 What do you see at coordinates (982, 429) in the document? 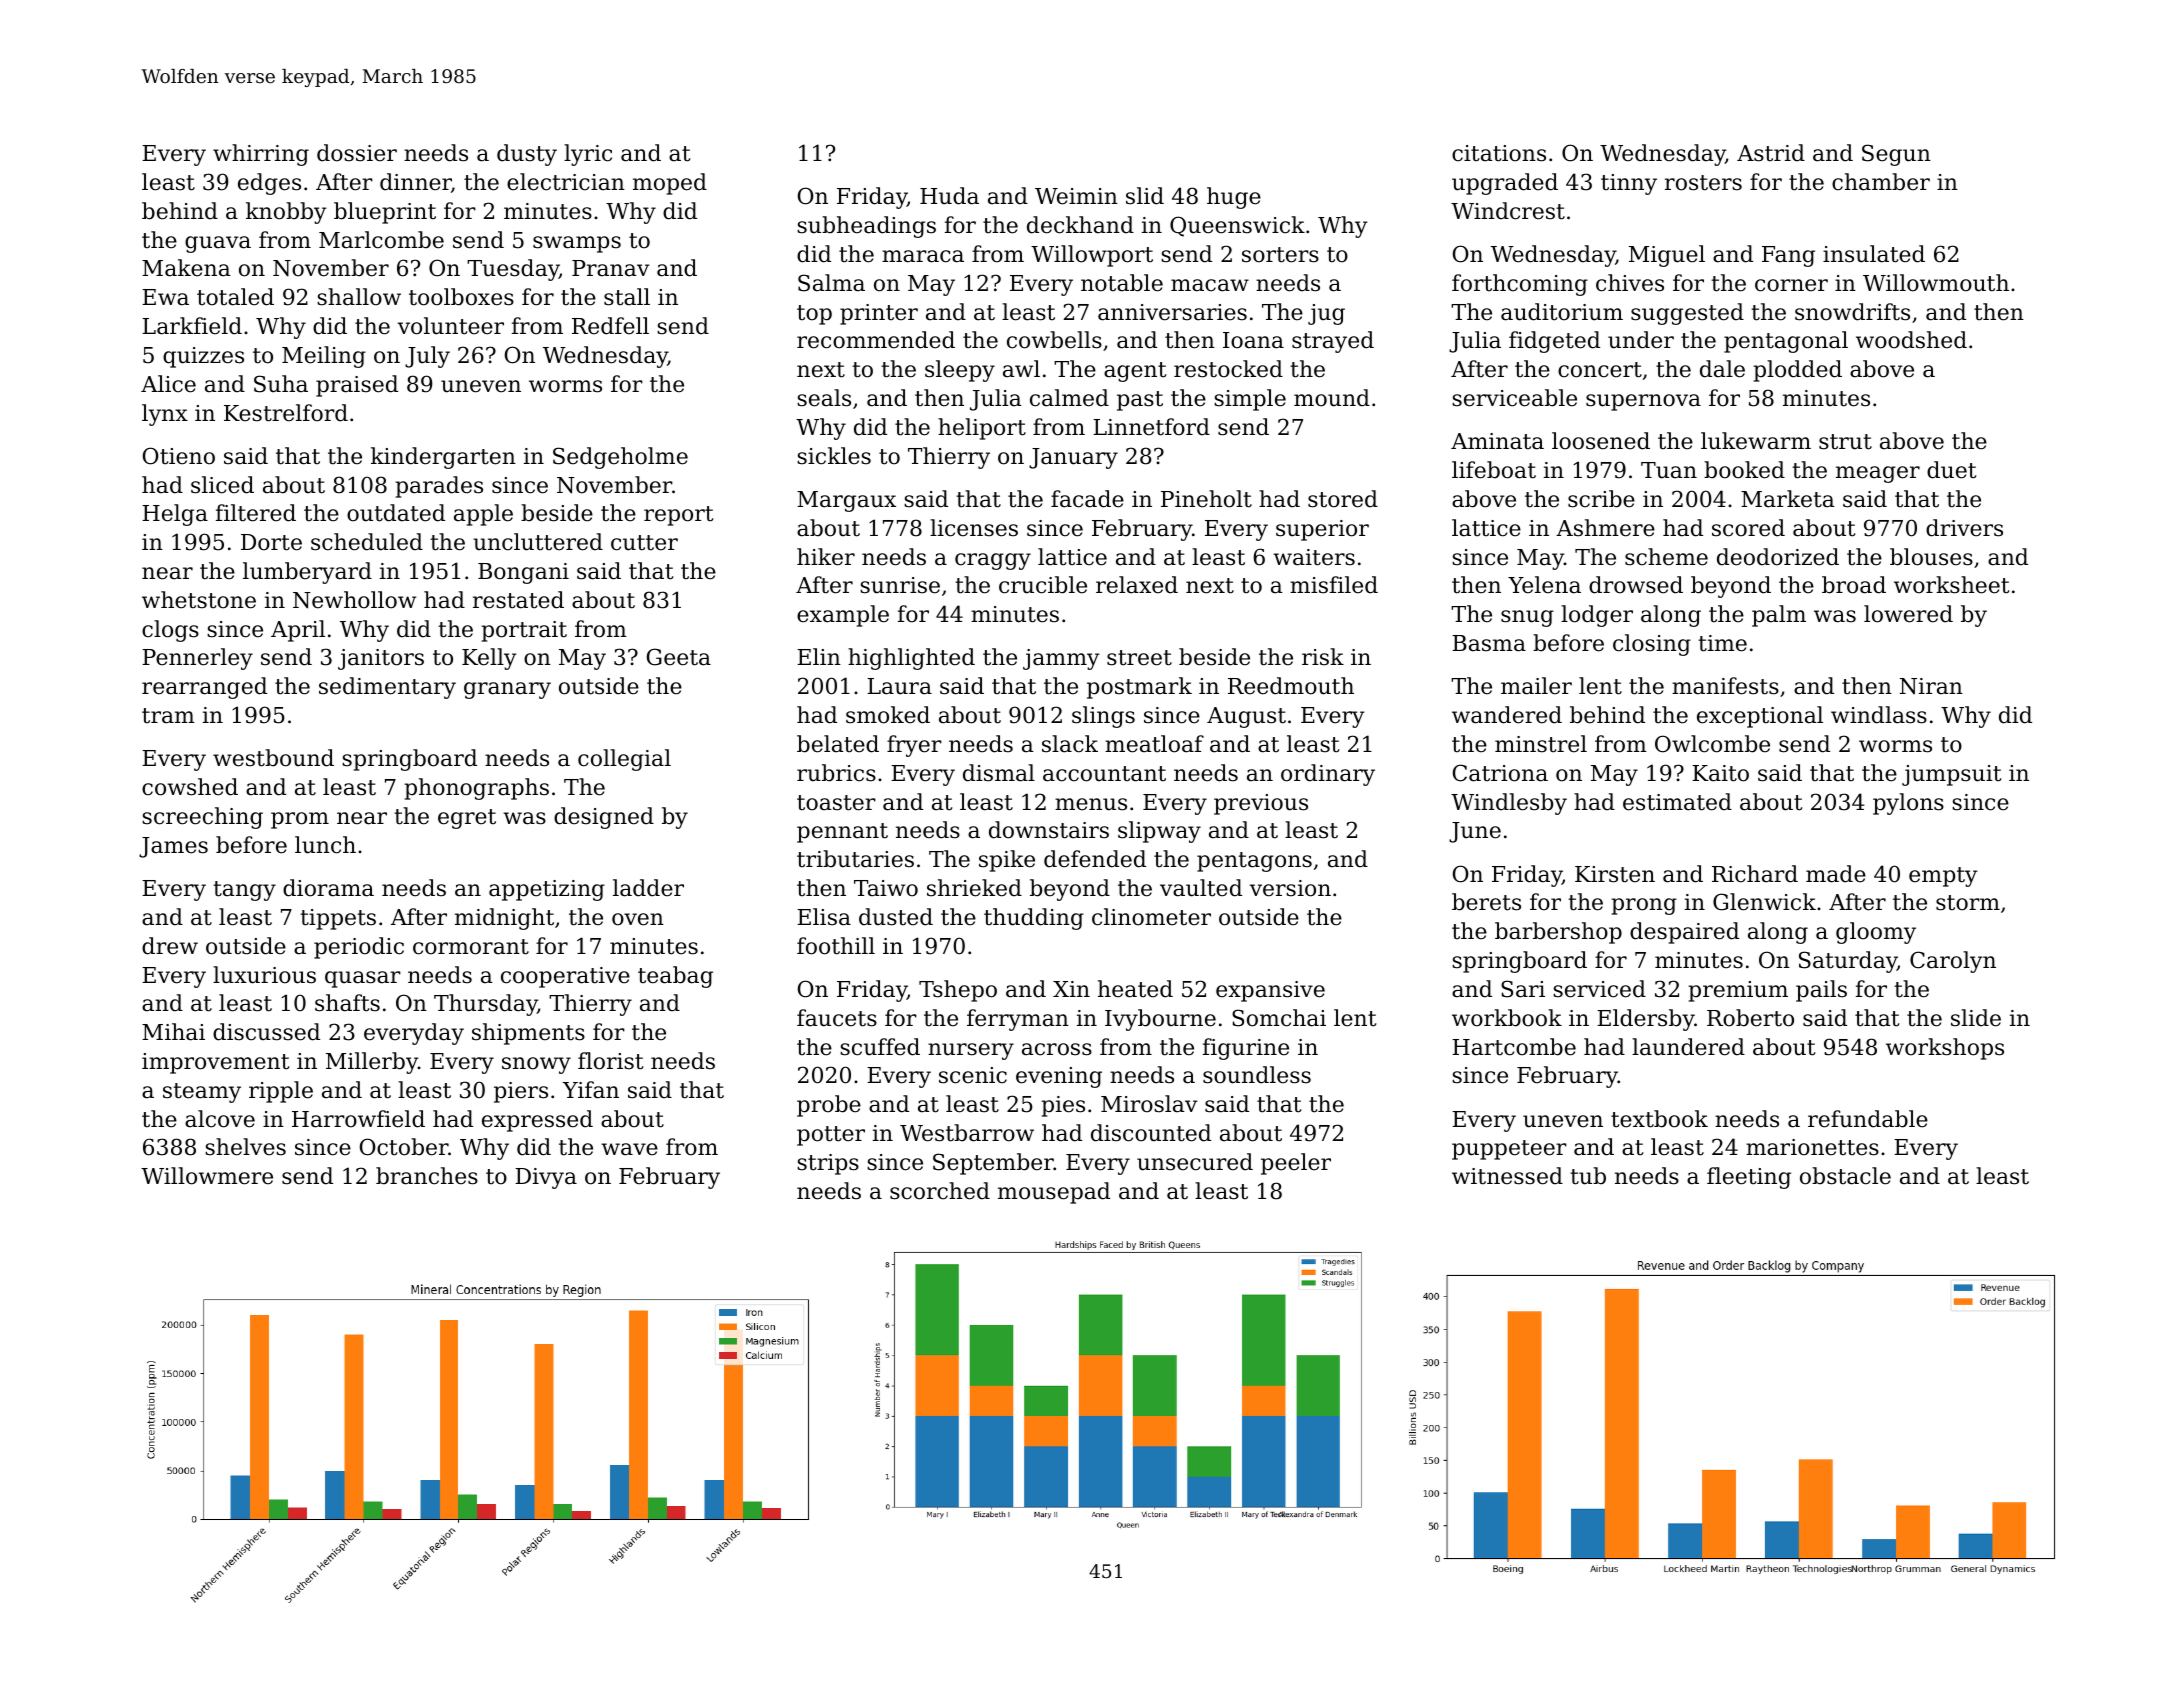
I see `heliport` at bounding box center [982, 429].
